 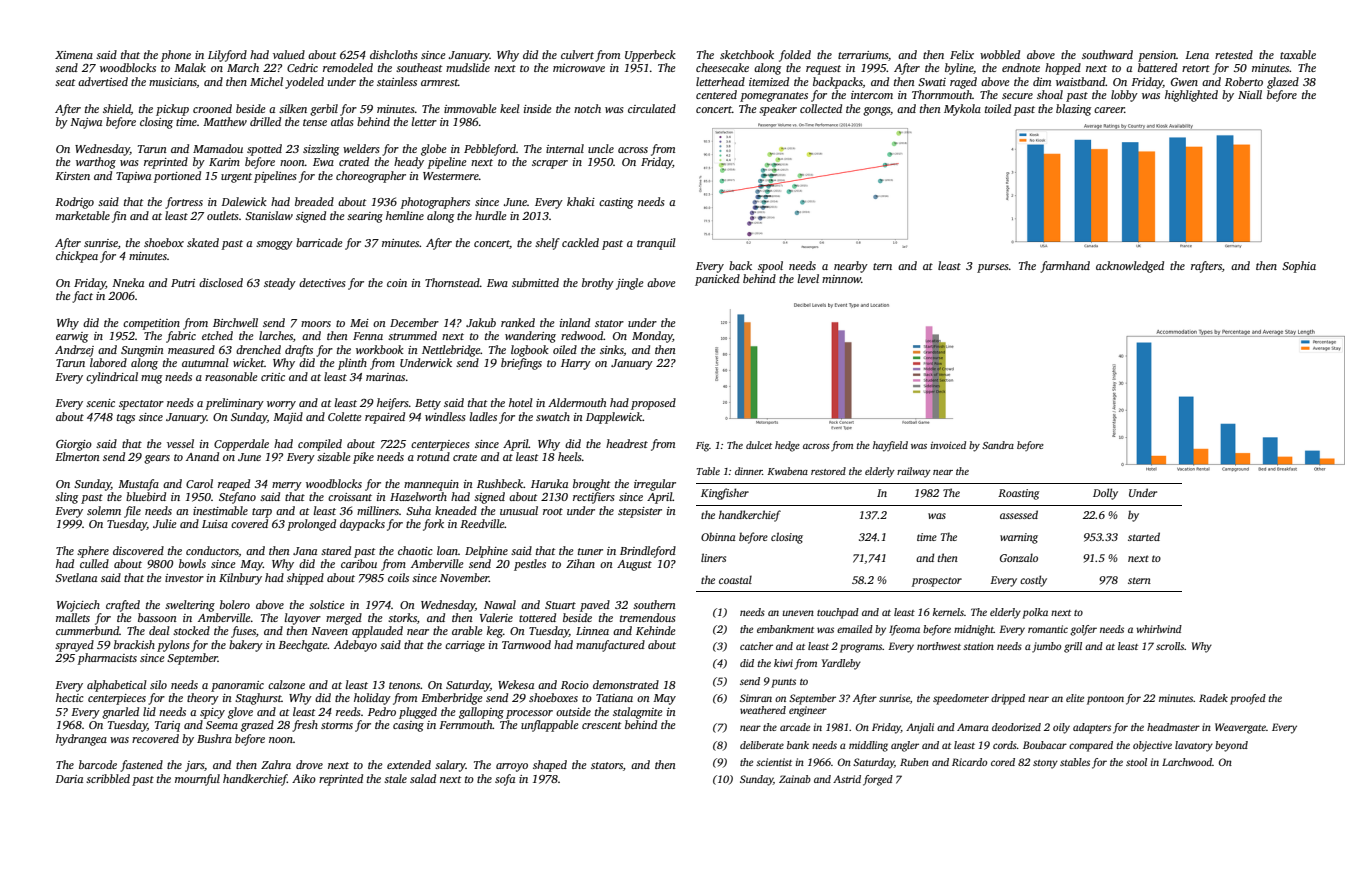 What do you see at coordinates (77, 257) in the image?
I see `chickpea` at bounding box center [77, 257].
